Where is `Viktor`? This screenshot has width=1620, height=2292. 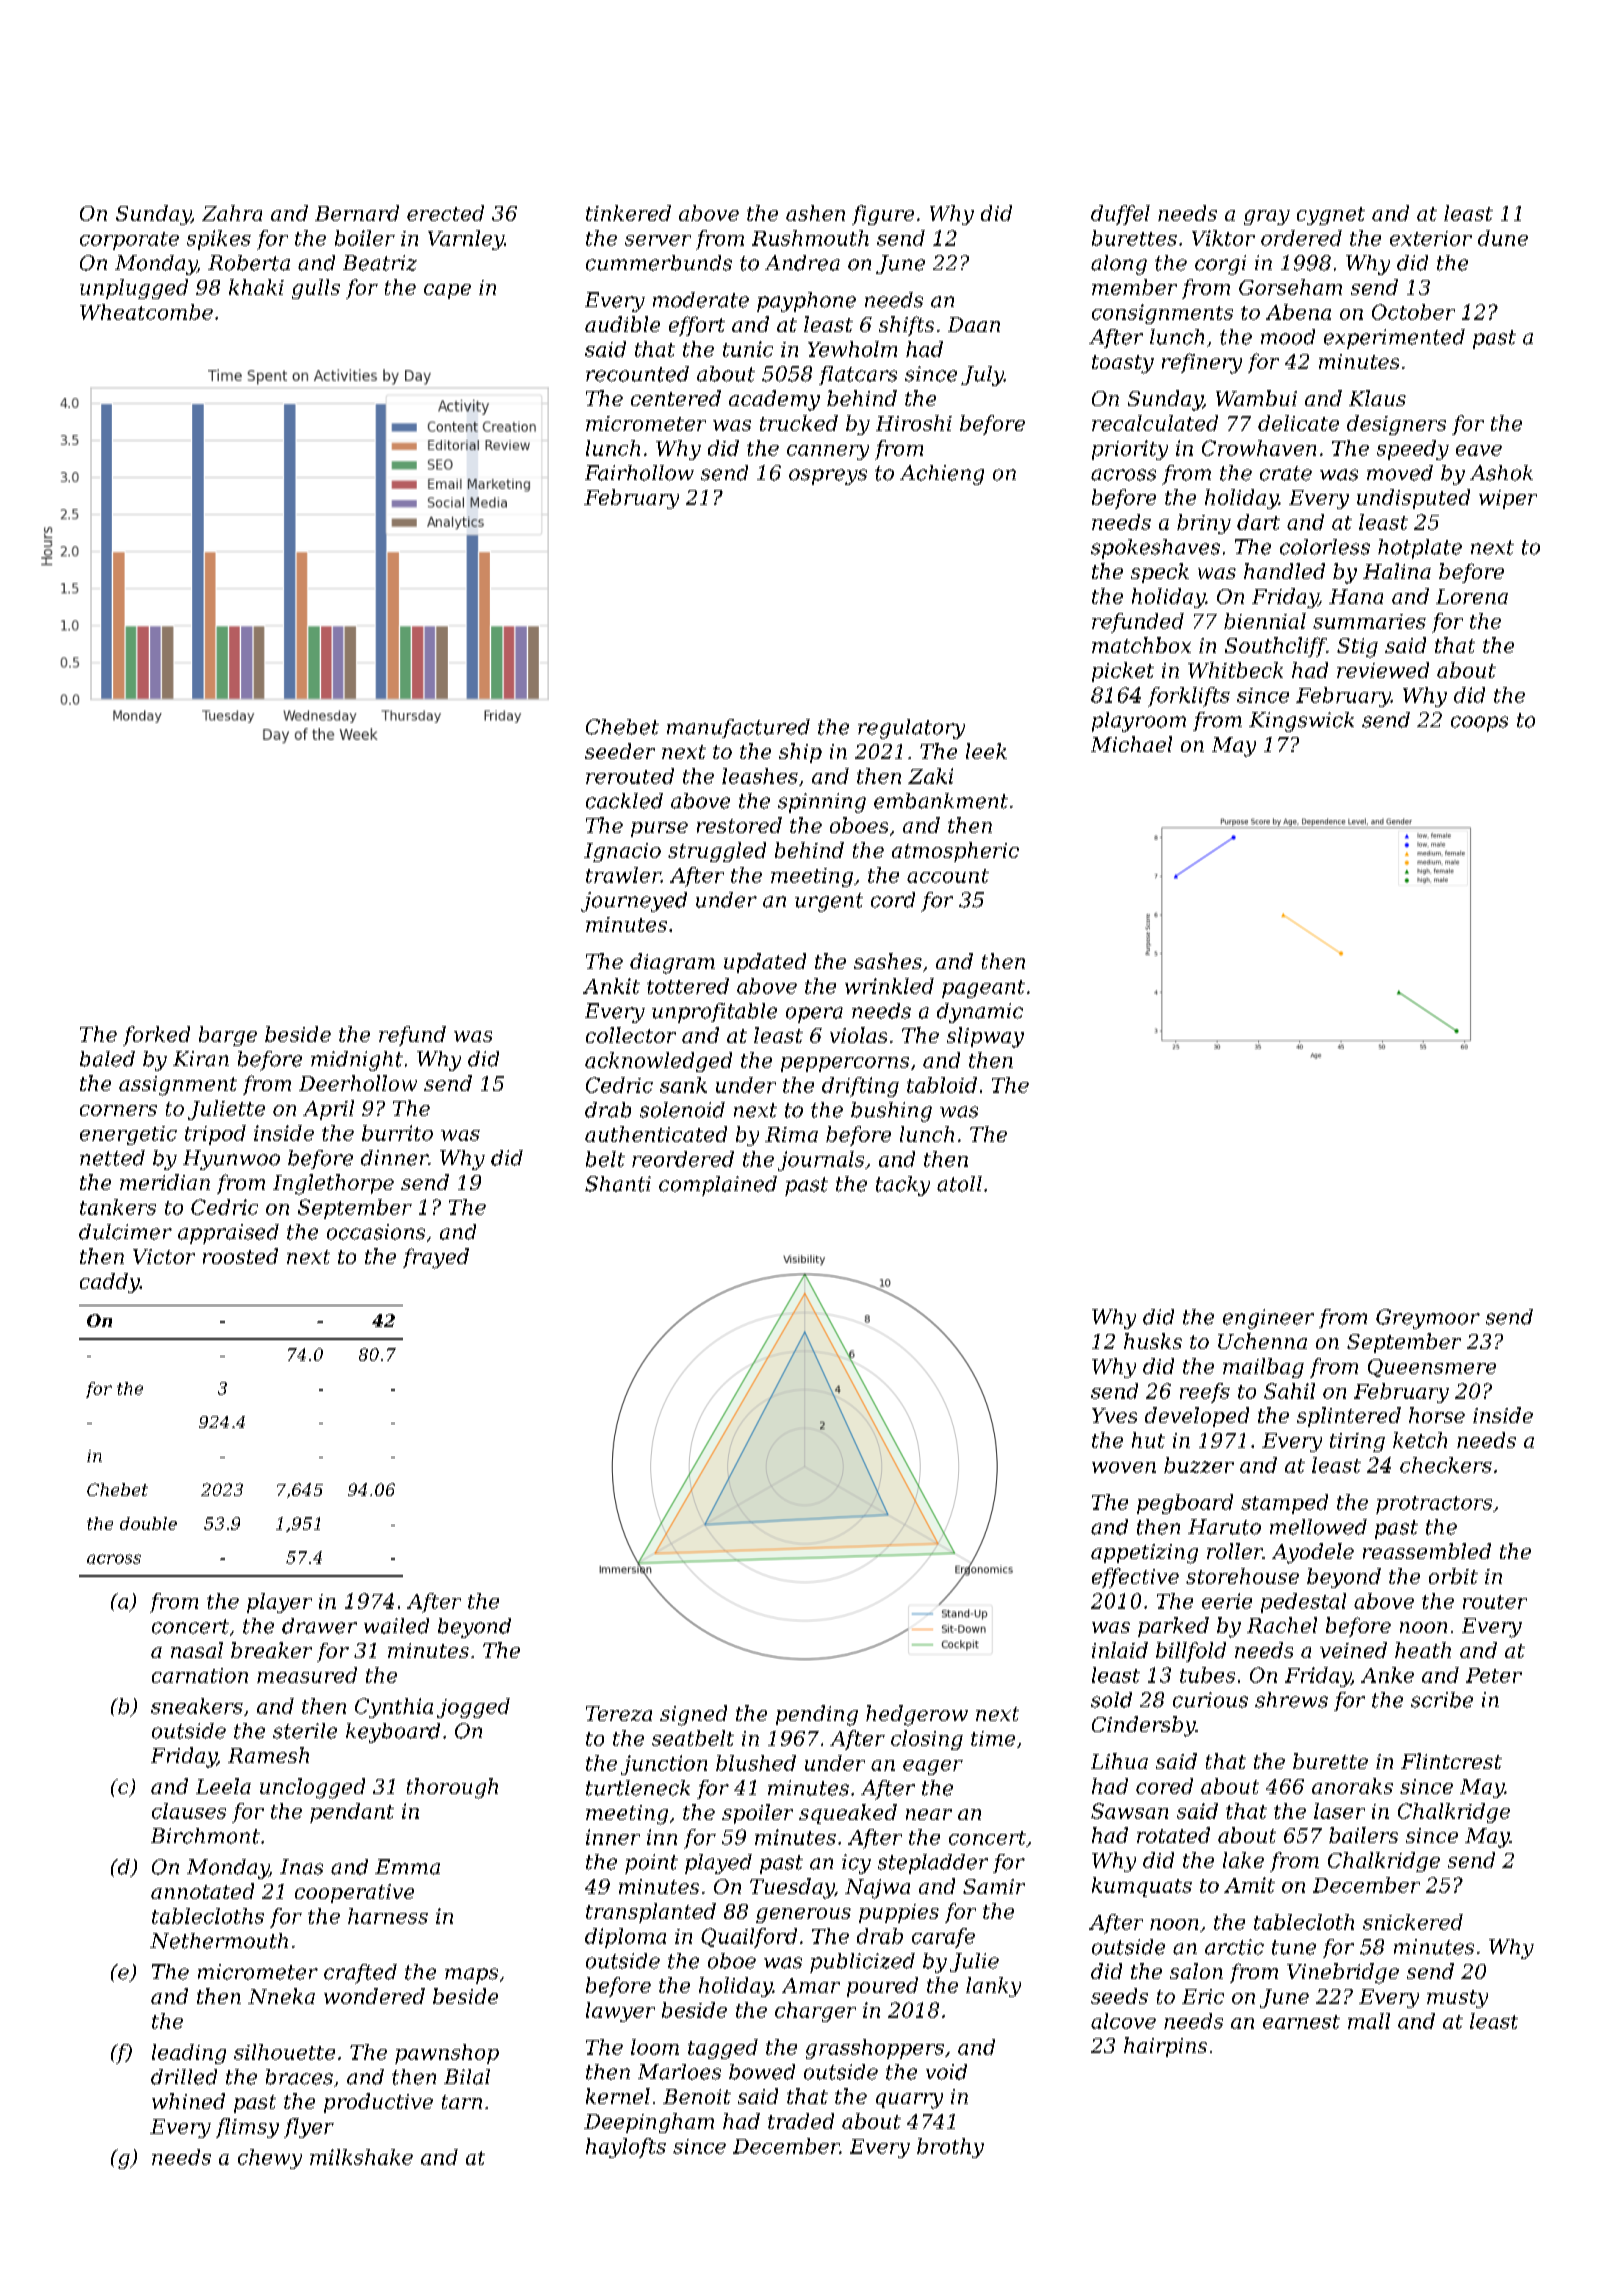
Viktor is located at coordinates (1223, 238).
